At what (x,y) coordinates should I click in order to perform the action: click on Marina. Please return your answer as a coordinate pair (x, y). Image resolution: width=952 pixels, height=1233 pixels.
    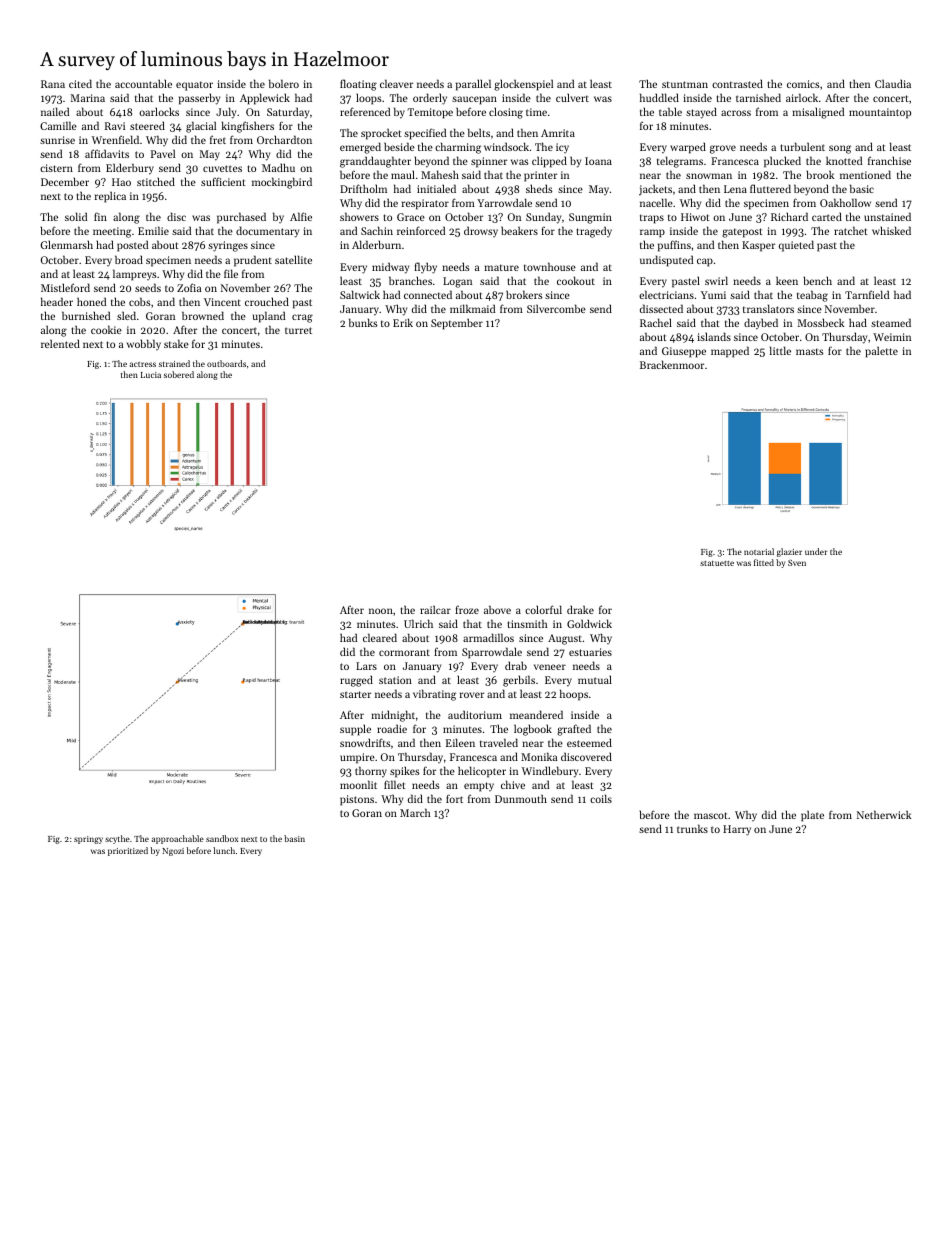
    Looking at the image, I should click on (88, 98).
